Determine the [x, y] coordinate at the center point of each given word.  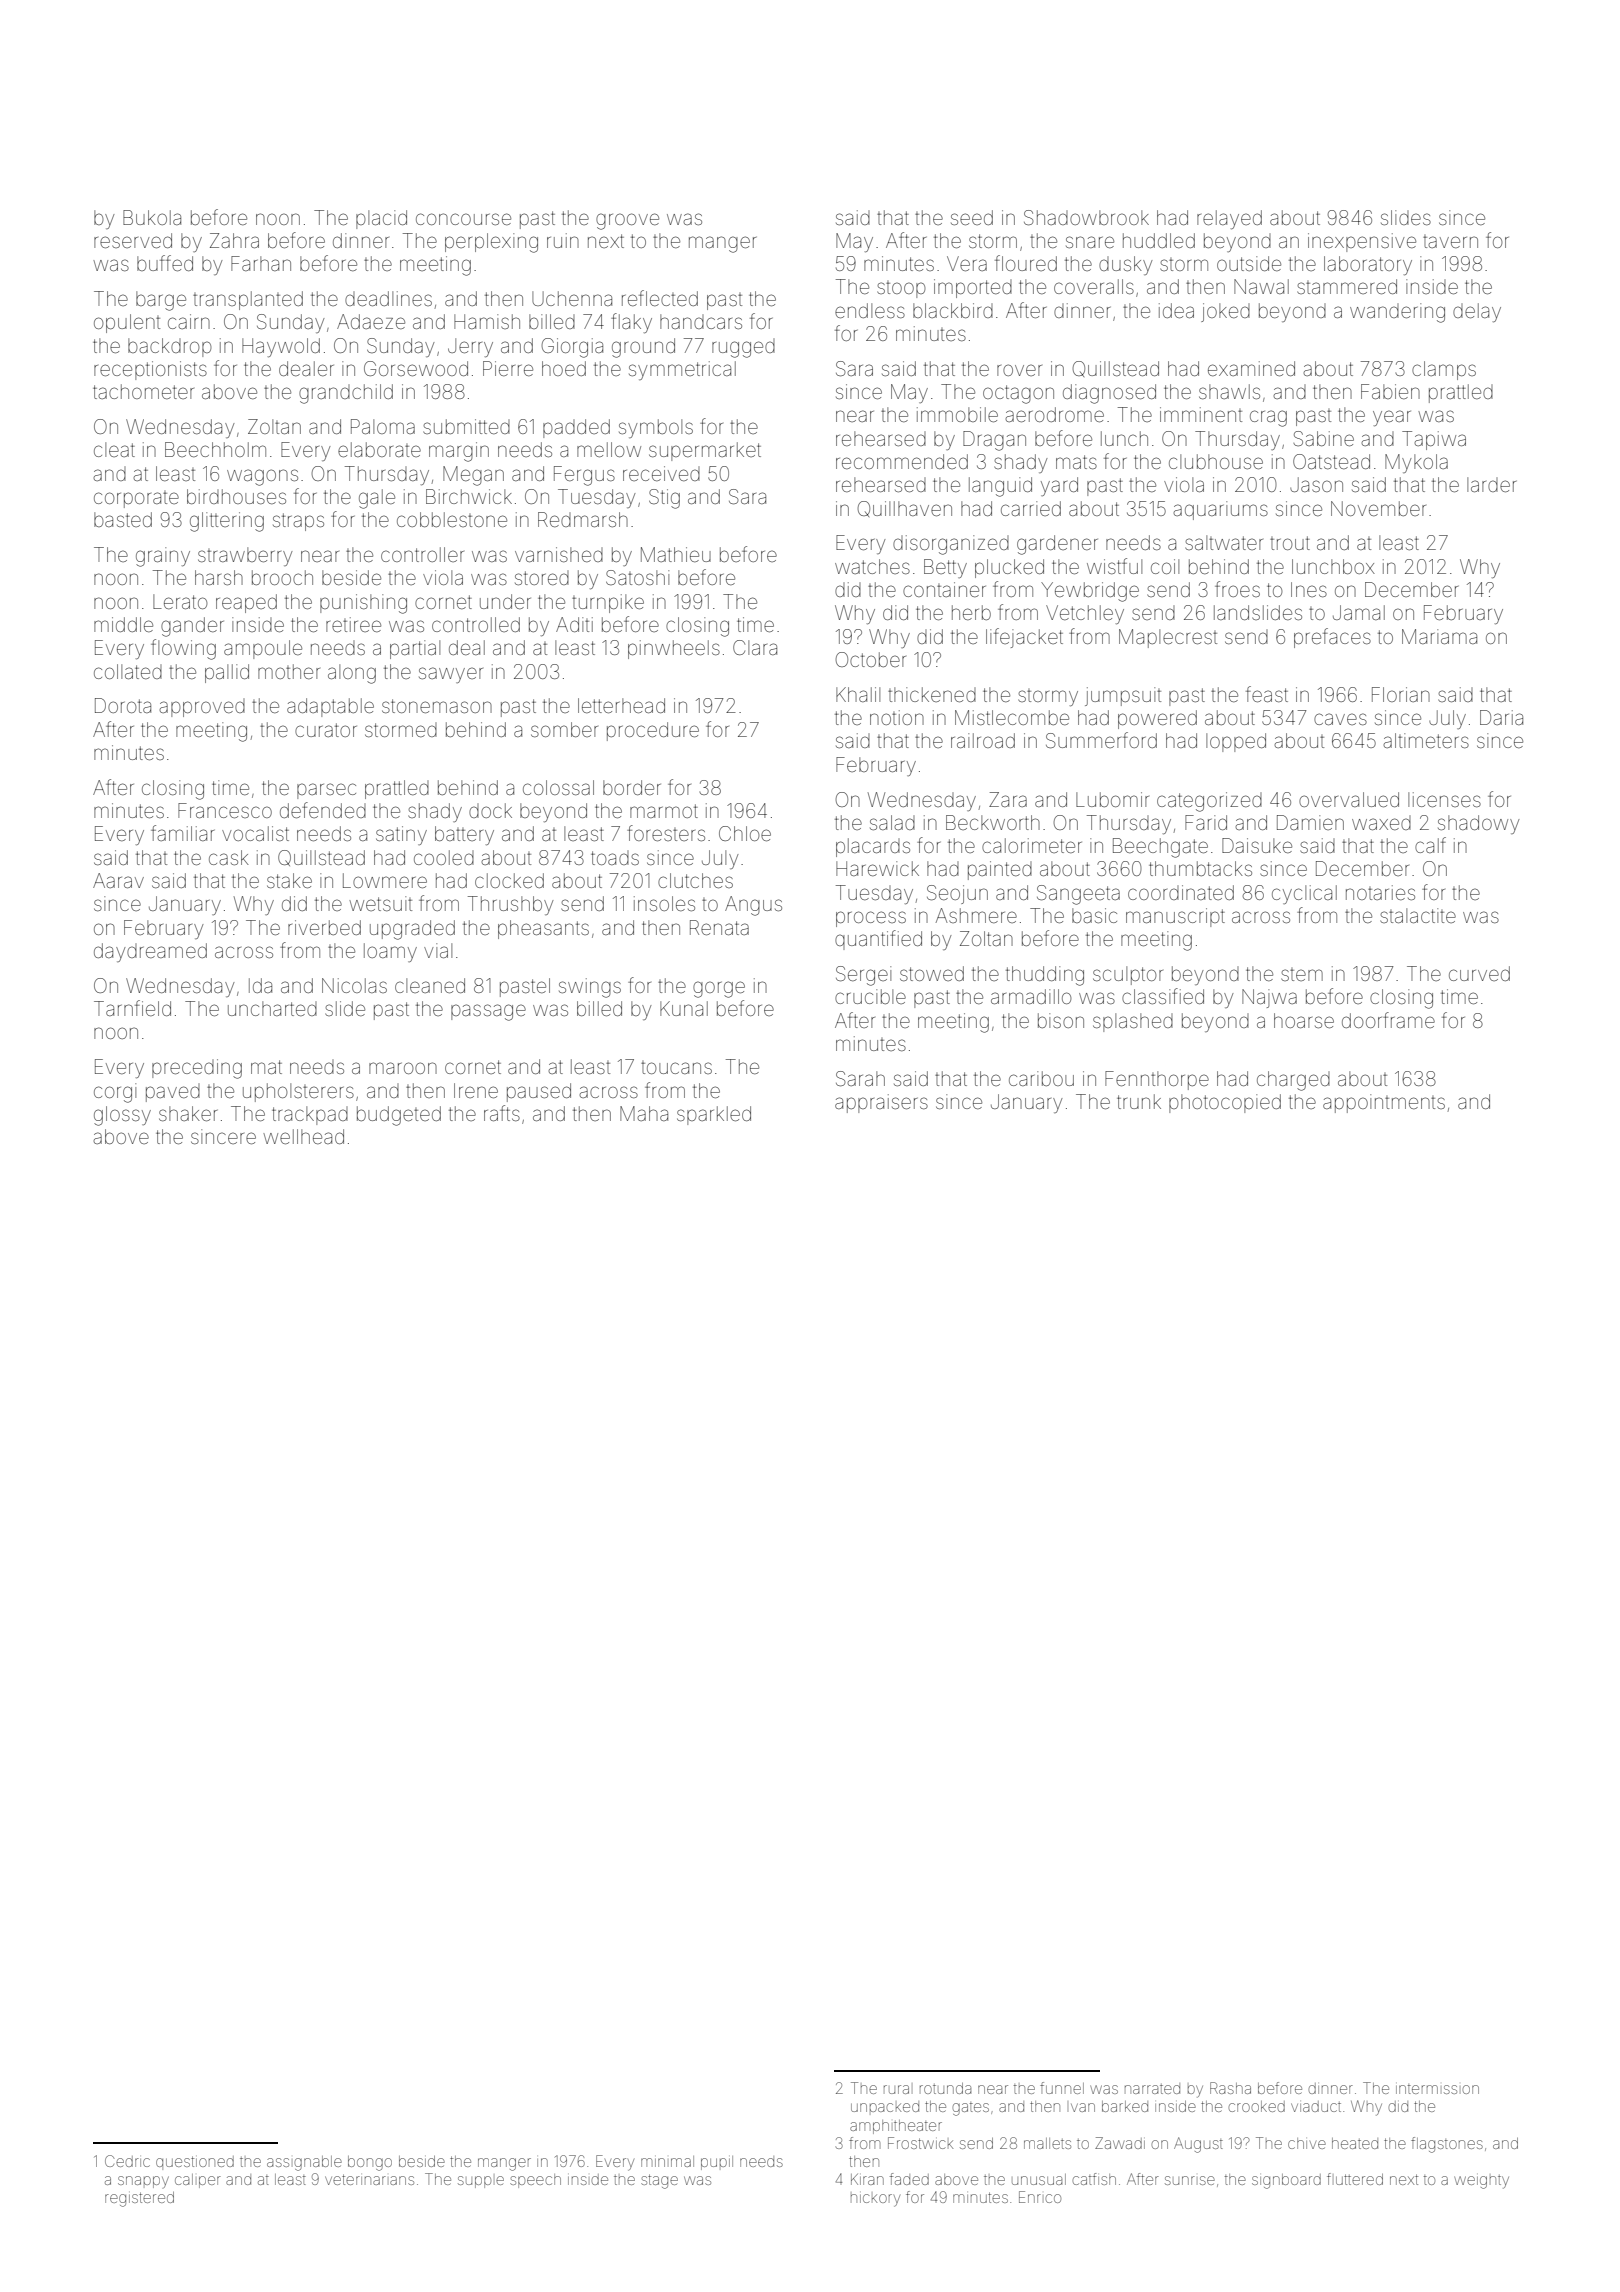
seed [972, 217]
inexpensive [1362, 242]
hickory [875, 2200]
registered [139, 2199]
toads [615, 858]
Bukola [152, 217]
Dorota [123, 705]
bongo [370, 2163]
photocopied [1225, 1103]
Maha [644, 1113]
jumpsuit [1123, 696]
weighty [1481, 2182]
